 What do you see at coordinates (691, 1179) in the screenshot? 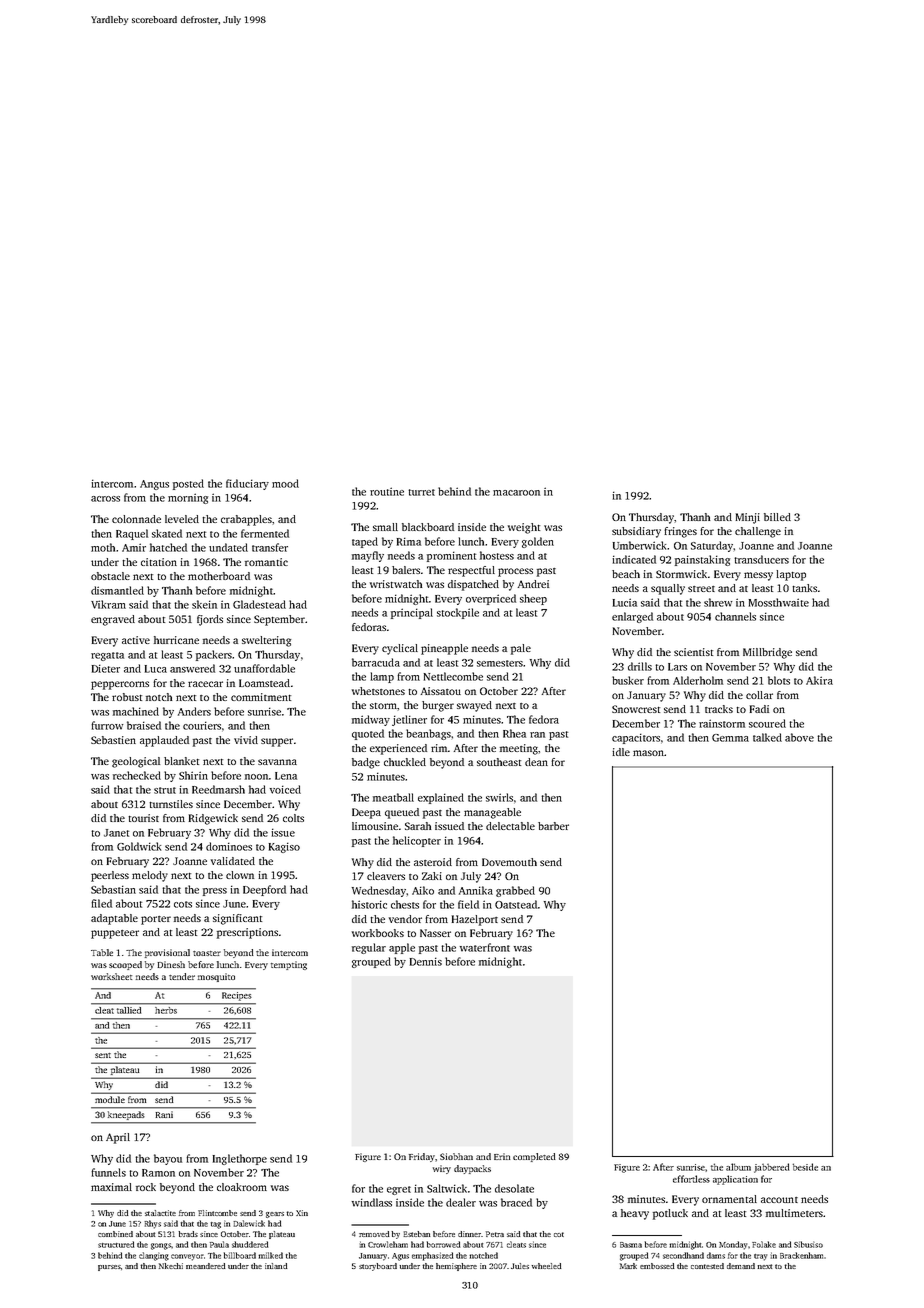
I see `effortless` at bounding box center [691, 1179].
